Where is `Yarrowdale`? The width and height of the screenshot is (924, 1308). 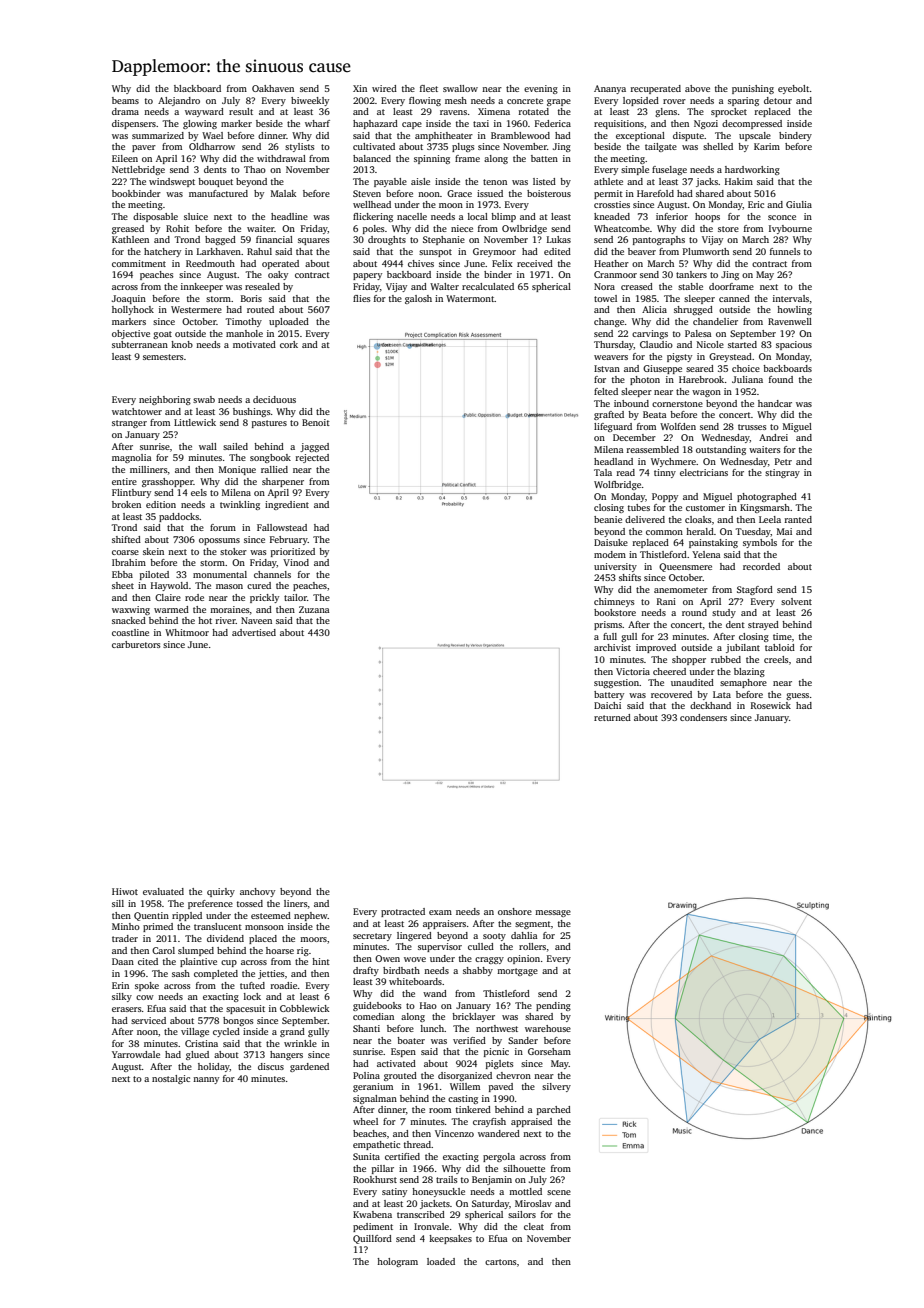 Yarrowdale is located at coordinates (136, 1054).
